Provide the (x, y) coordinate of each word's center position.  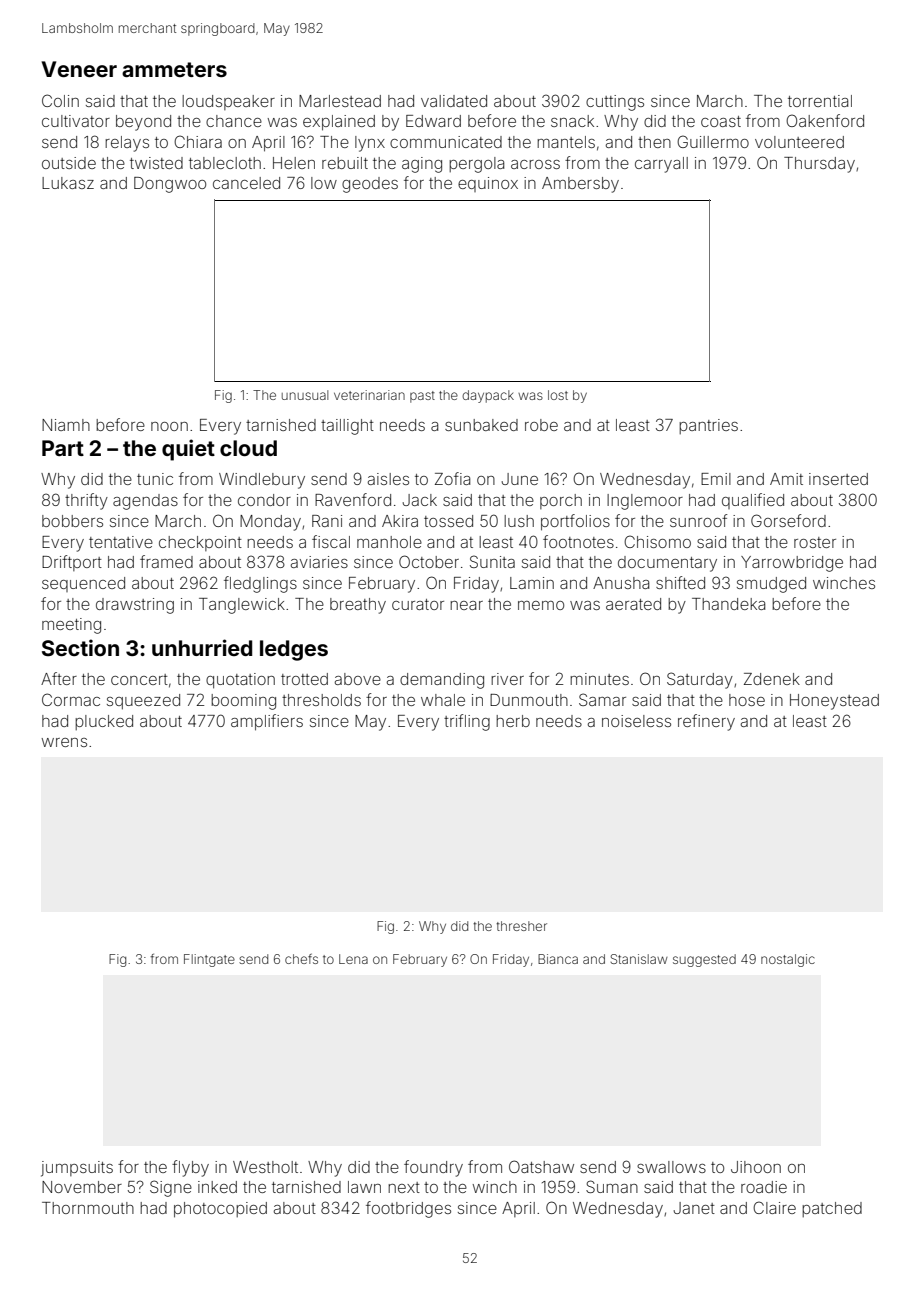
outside (69, 163)
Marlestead (340, 101)
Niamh (66, 425)
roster (815, 542)
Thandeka (728, 604)
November (82, 1187)
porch (561, 501)
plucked (104, 722)
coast (721, 121)
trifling (467, 722)
